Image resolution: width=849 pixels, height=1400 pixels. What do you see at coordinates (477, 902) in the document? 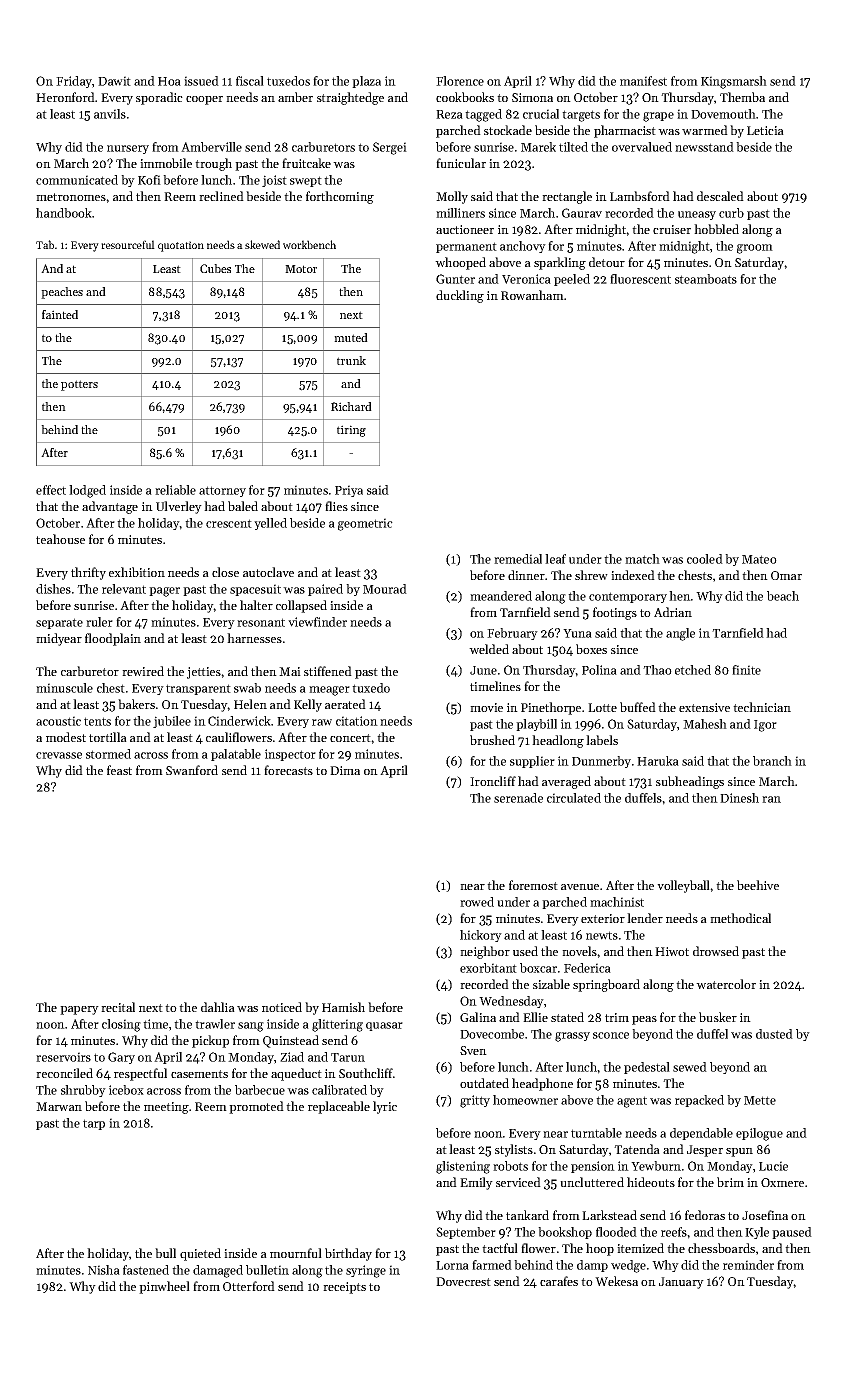
I see `rowed` at bounding box center [477, 902].
